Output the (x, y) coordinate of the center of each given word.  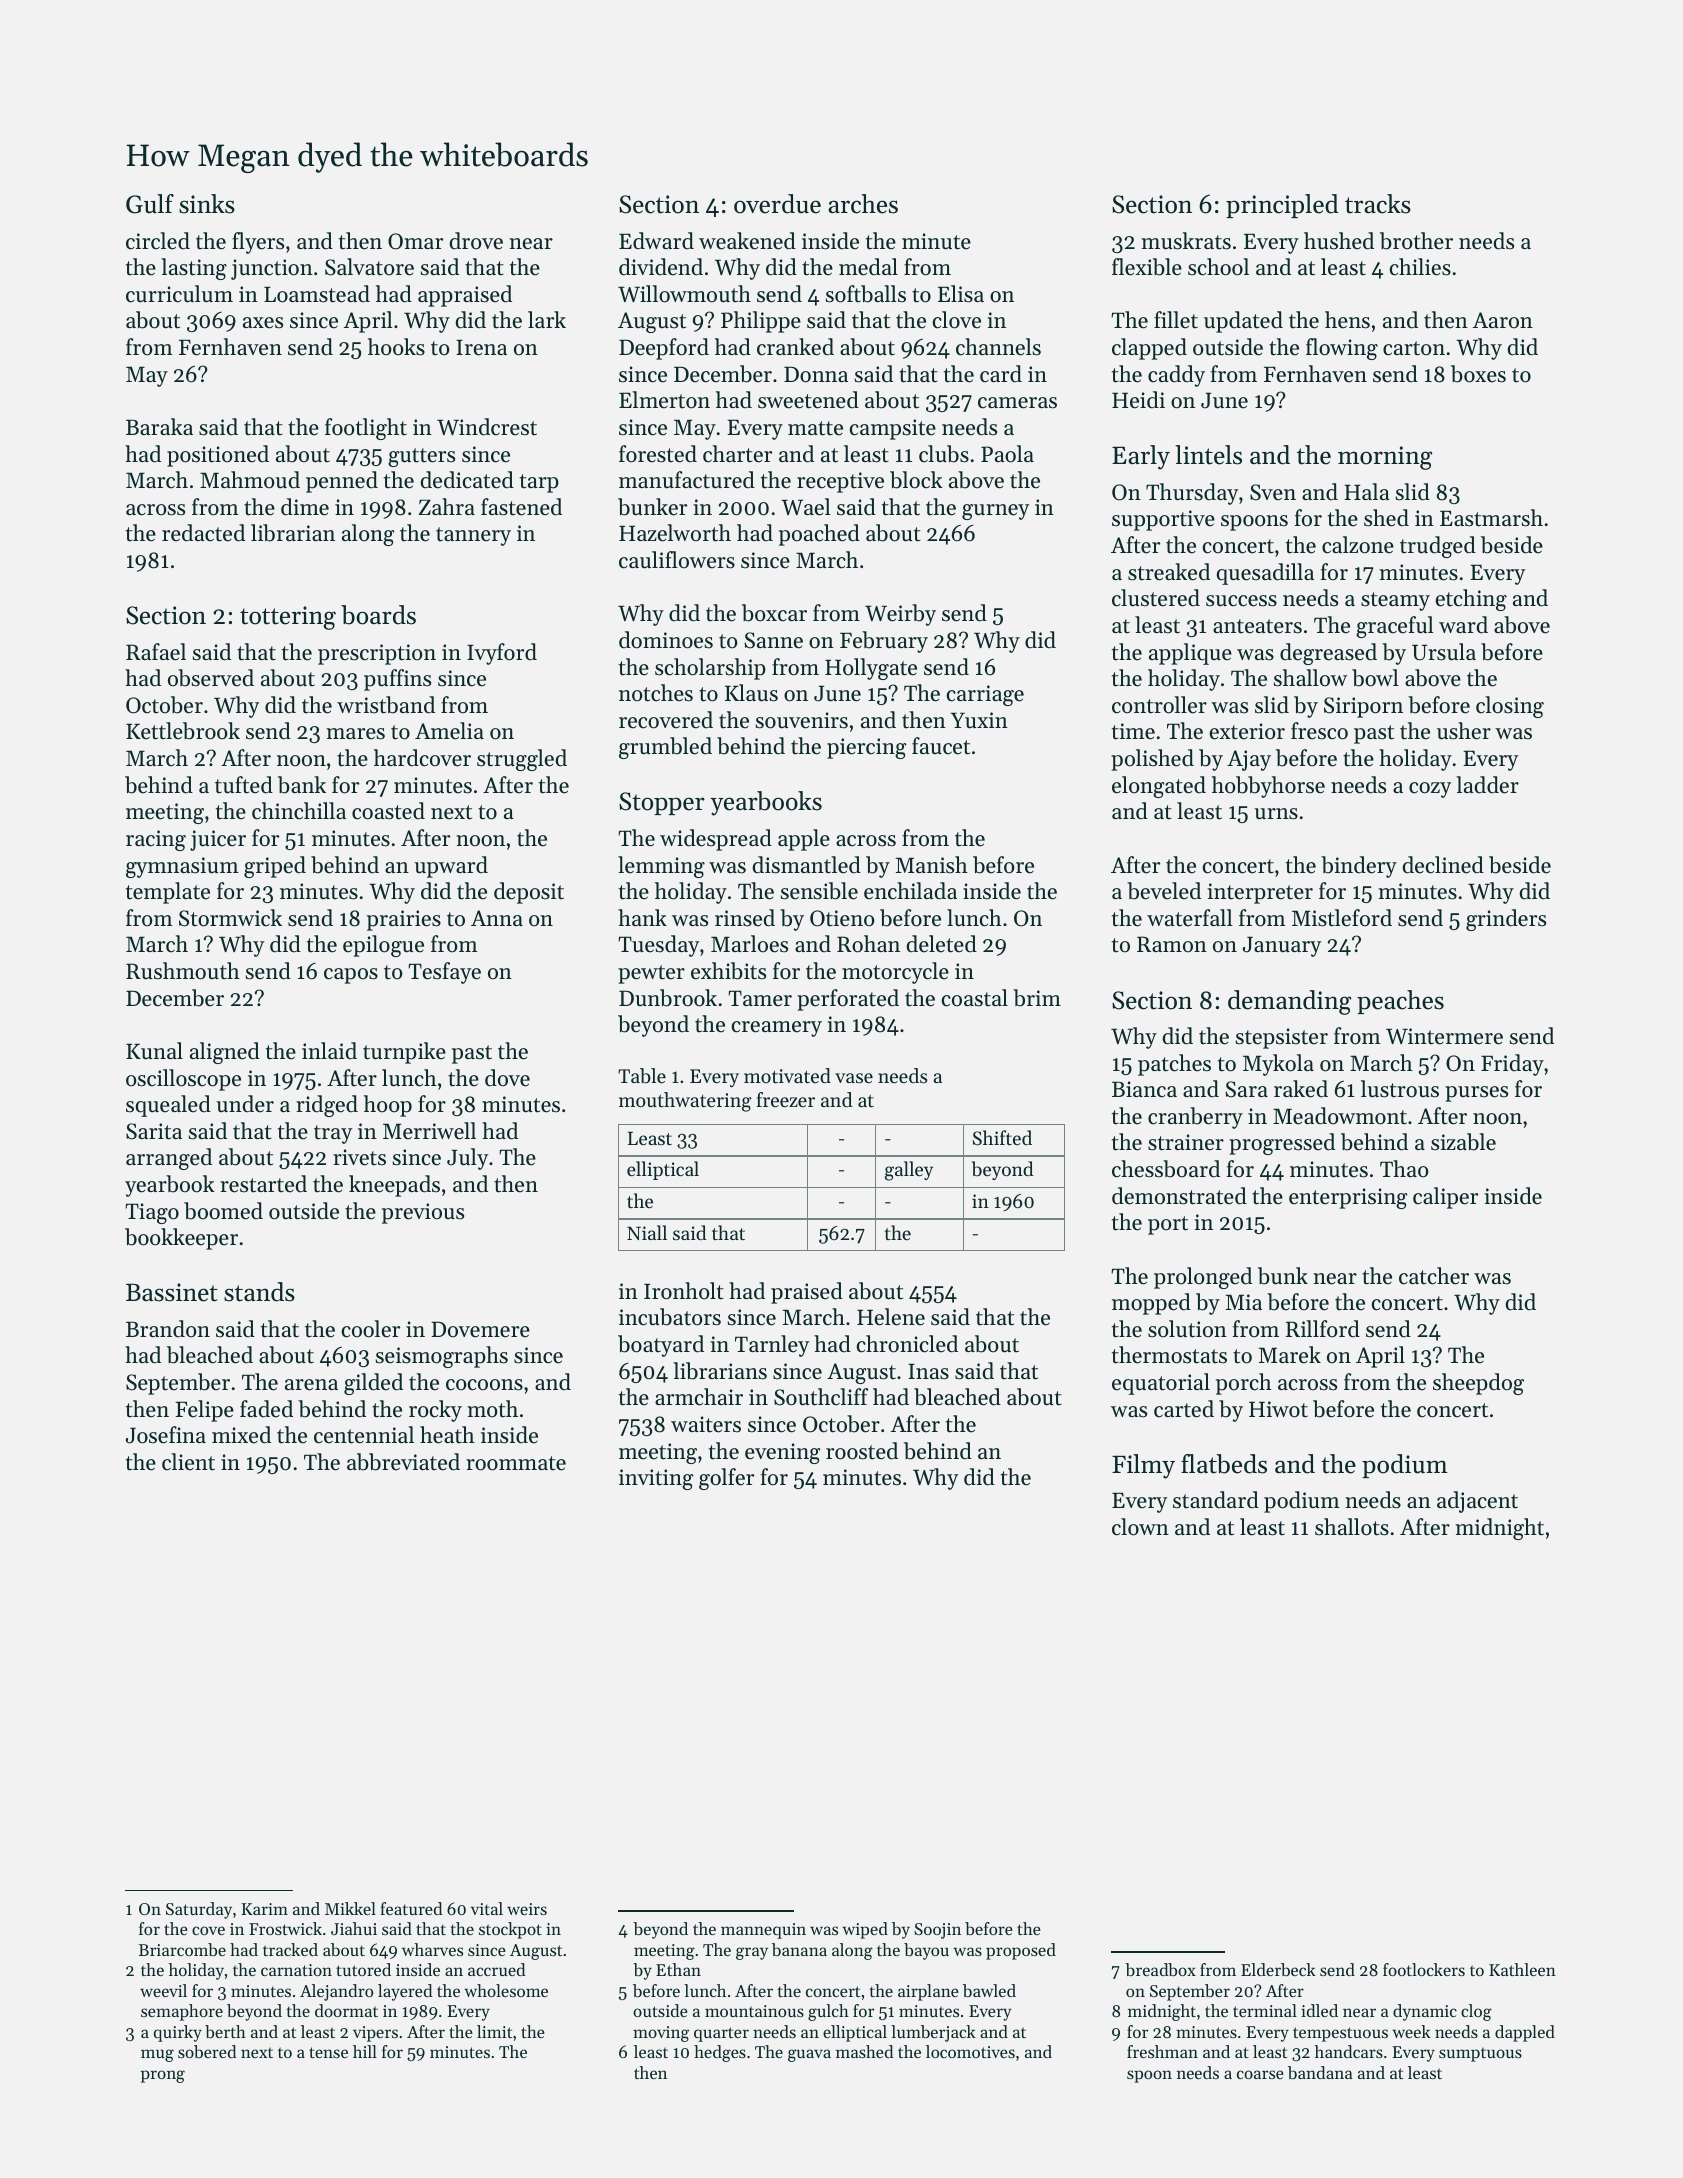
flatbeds (1224, 1464)
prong (163, 2076)
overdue (777, 204)
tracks (1378, 204)
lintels (1208, 455)
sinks (207, 204)
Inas (928, 1371)
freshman (1162, 2051)
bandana (1320, 2072)
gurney (995, 512)
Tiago (152, 1213)
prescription (377, 654)
